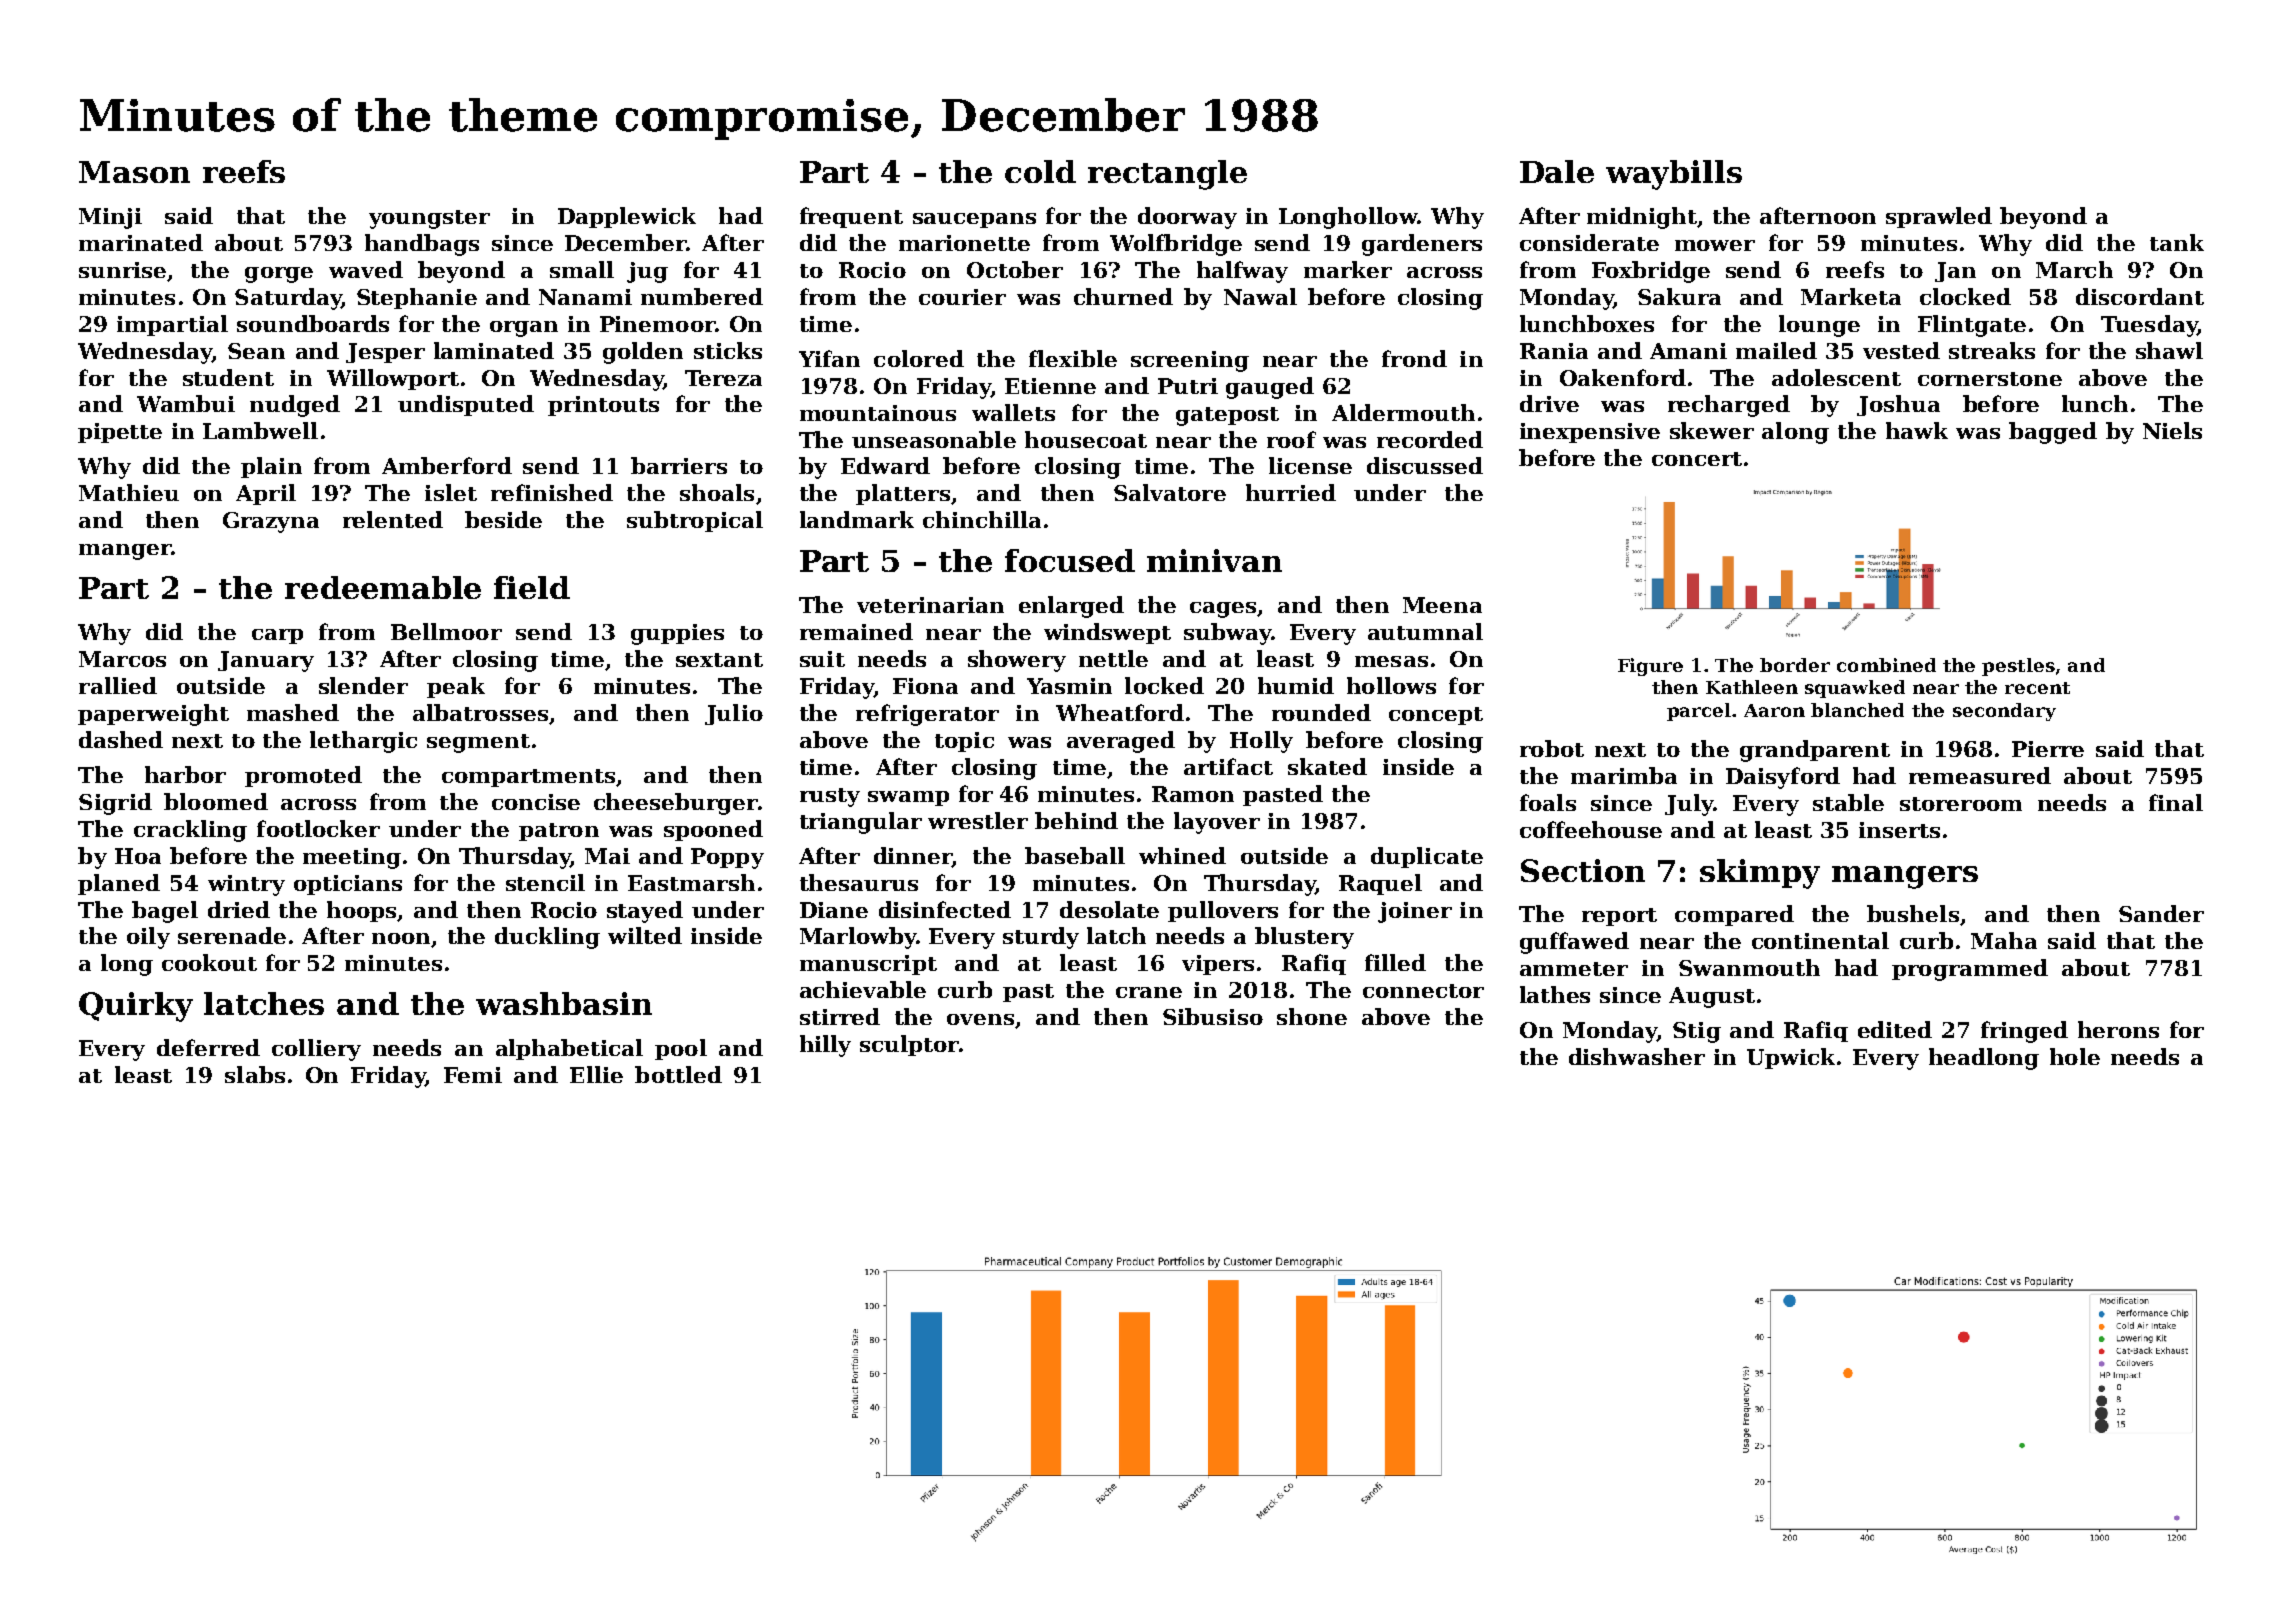 The width and height of the screenshot is (2282, 1614). I want to click on Mason, so click(134, 172).
